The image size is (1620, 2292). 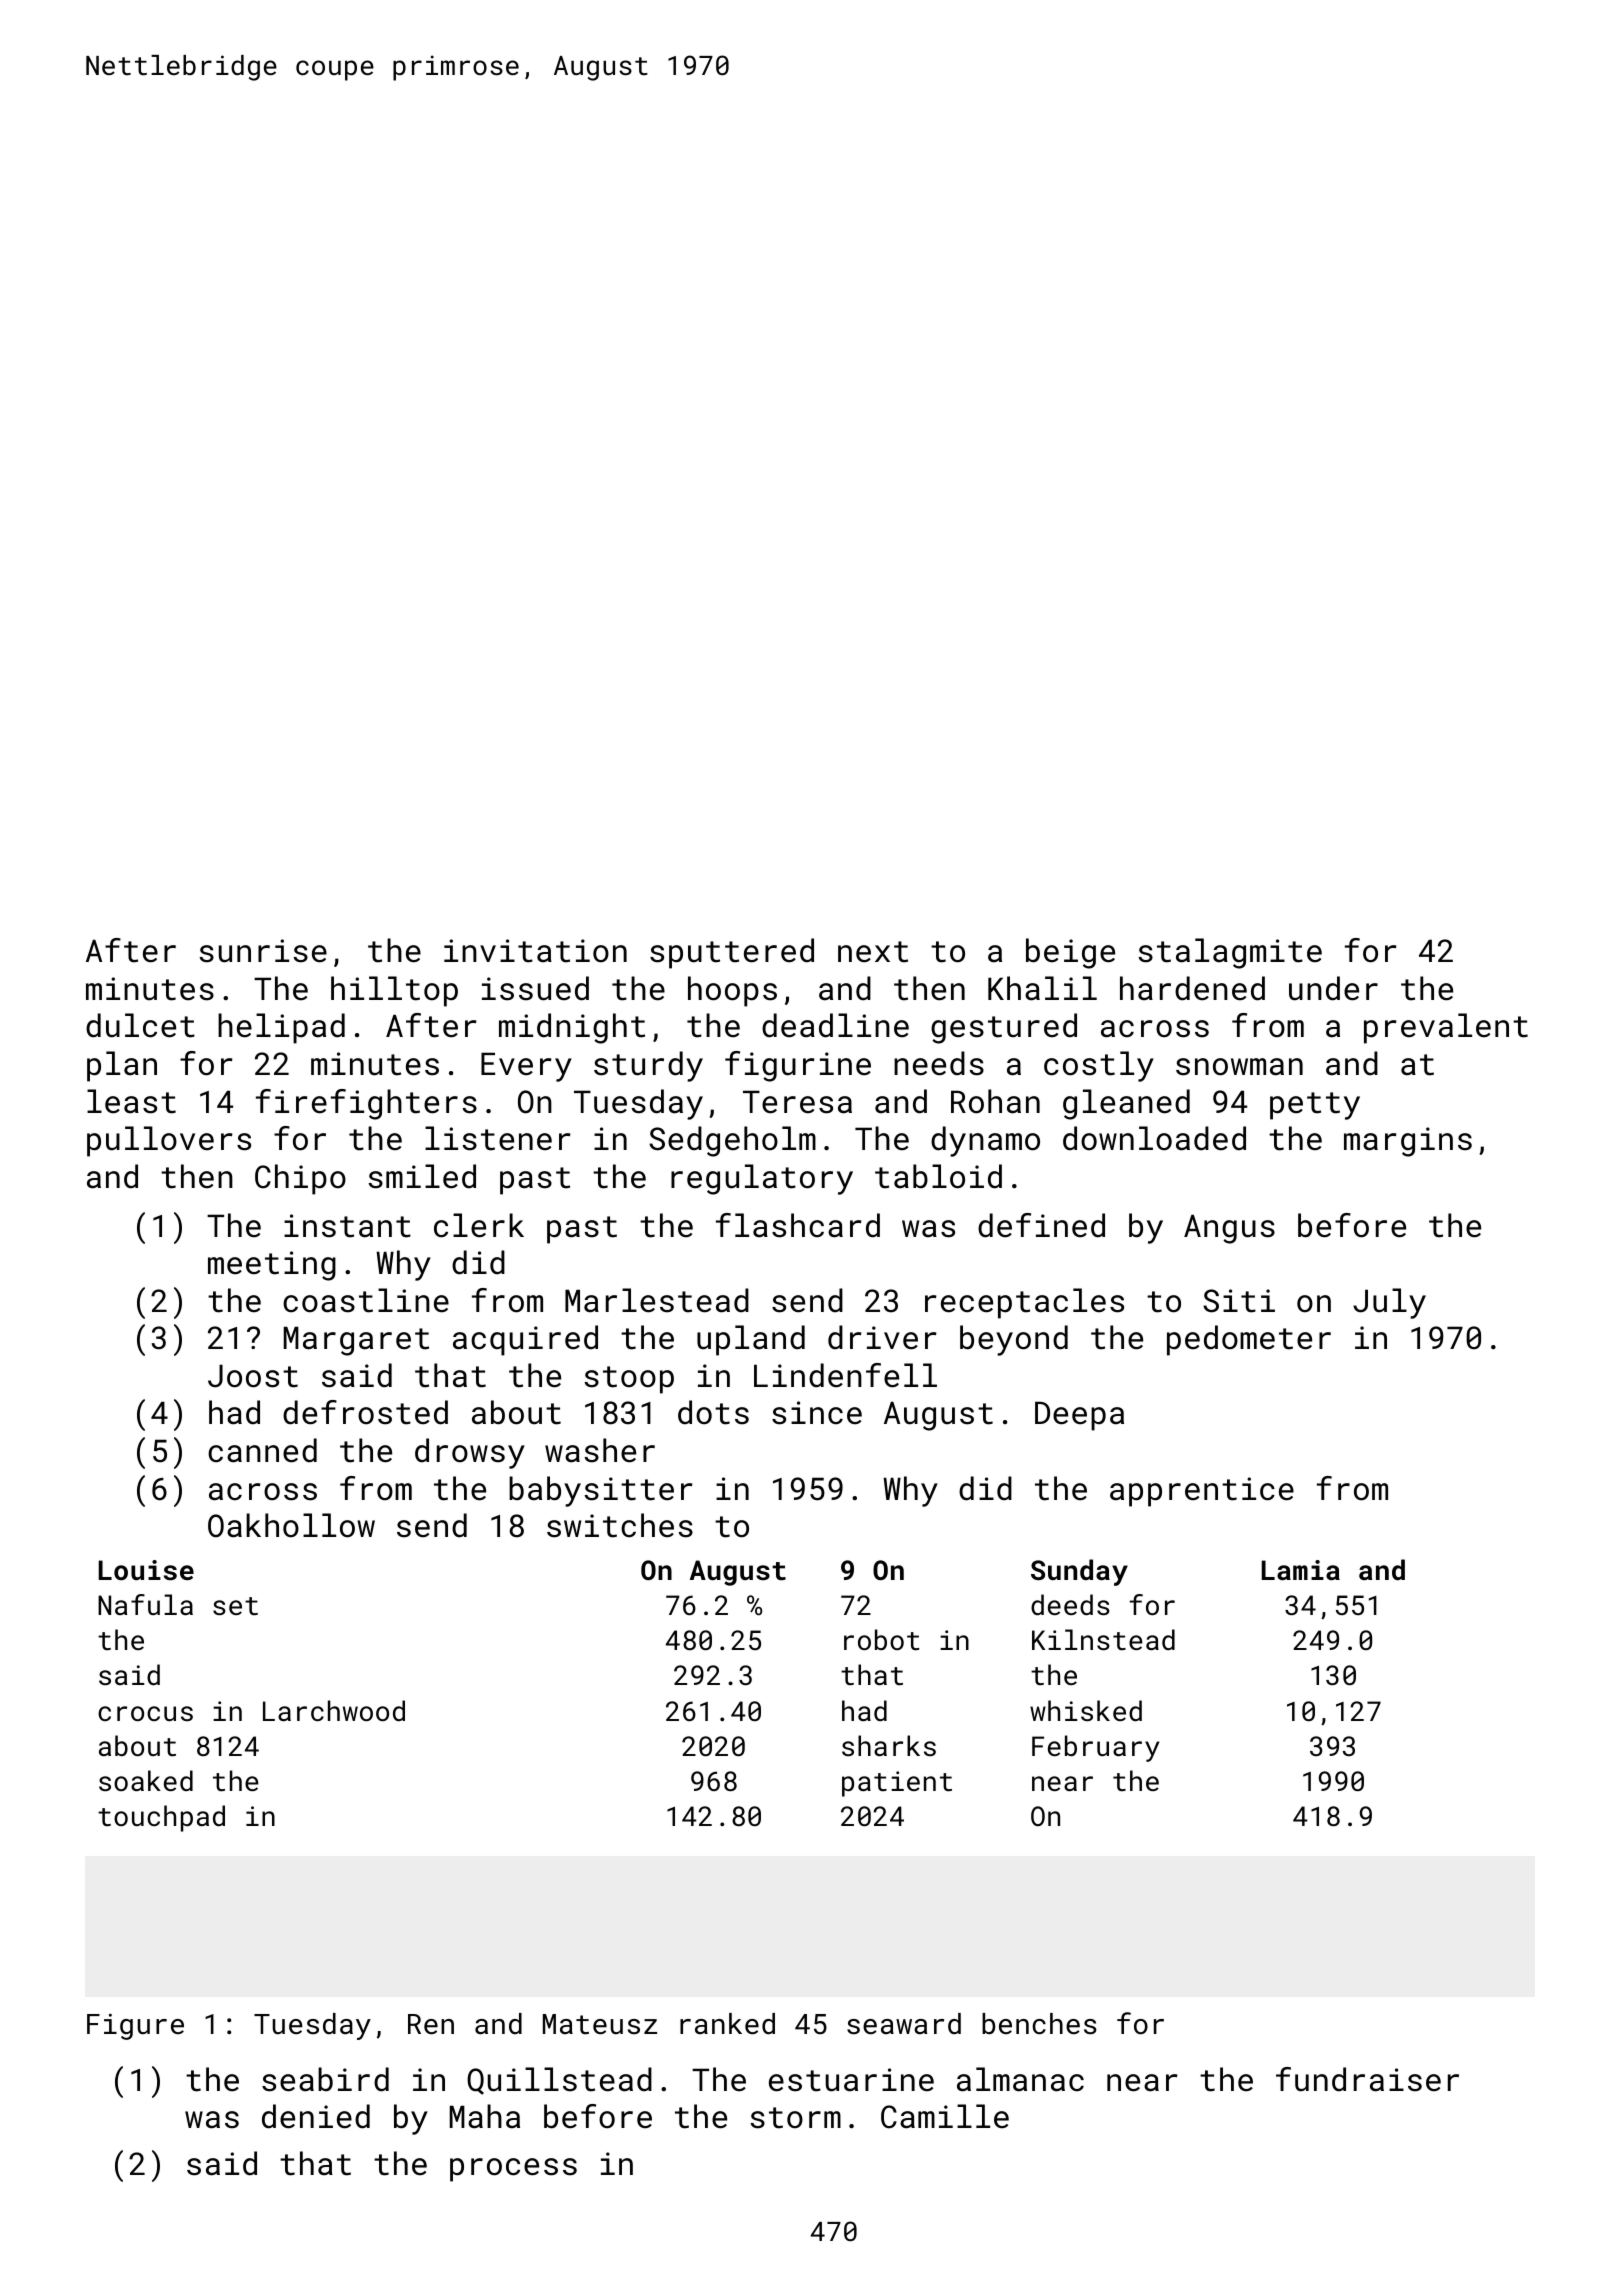 I want to click on dots, so click(x=713, y=1412).
